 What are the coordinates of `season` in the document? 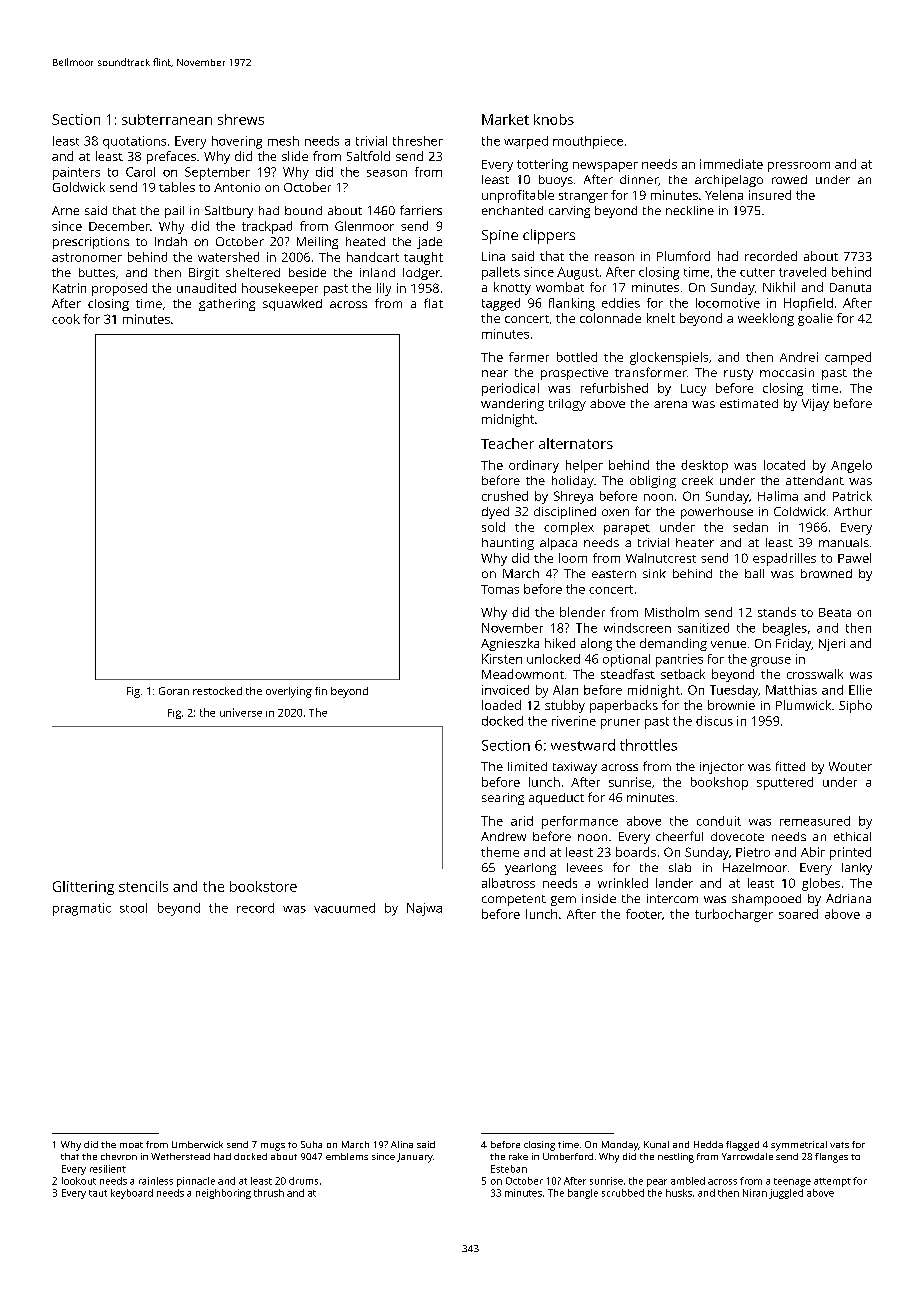 It's located at (387, 173).
